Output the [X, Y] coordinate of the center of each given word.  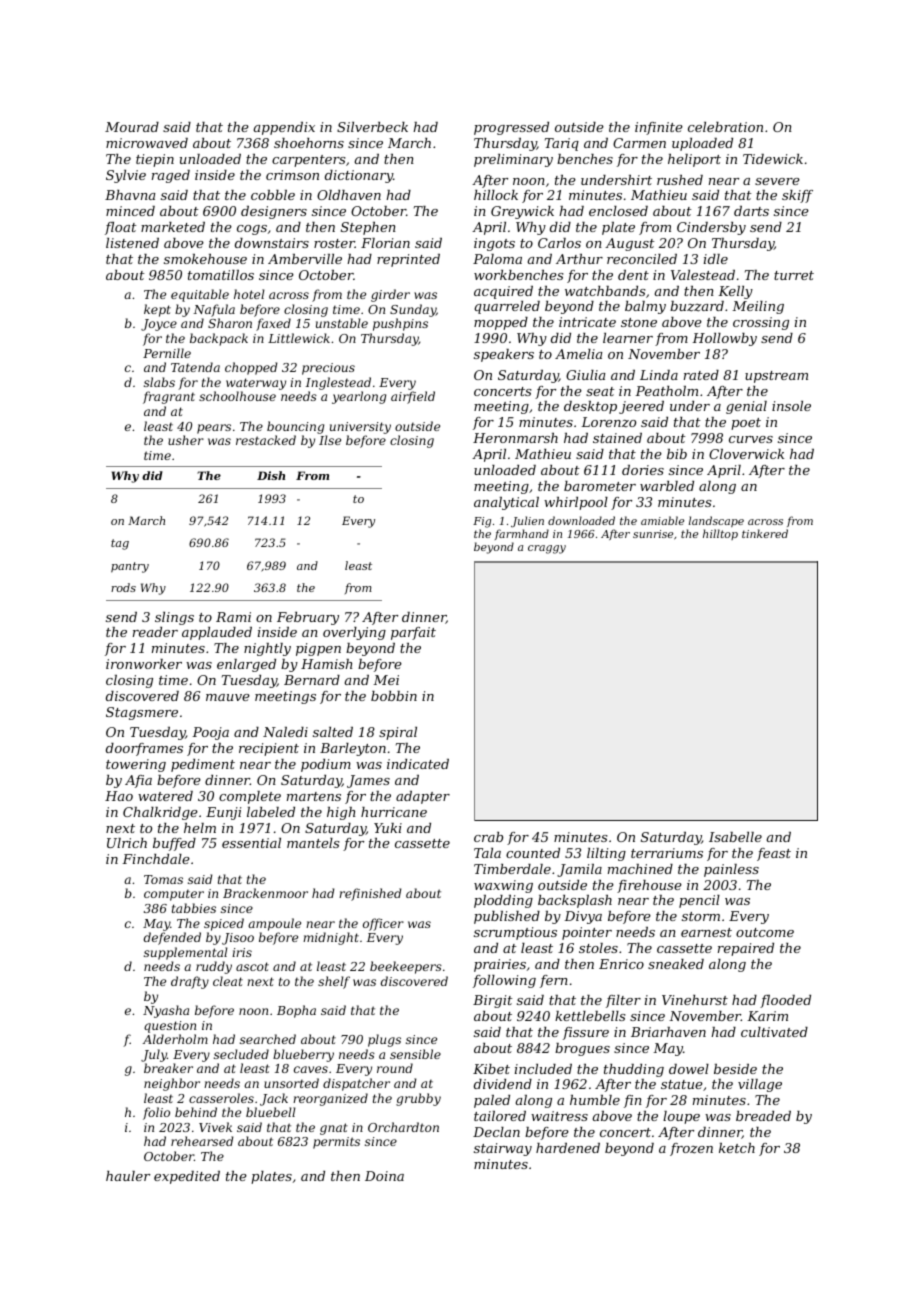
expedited [187, 1177]
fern [554, 981]
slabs [159, 382]
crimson [292, 175]
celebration [725, 127]
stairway [503, 1149]
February [308, 618]
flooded [785, 1001]
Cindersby [711, 228]
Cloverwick [746, 454]
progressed [511, 128]
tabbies [194, 908]
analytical [506, 503]
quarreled [507, 307]
